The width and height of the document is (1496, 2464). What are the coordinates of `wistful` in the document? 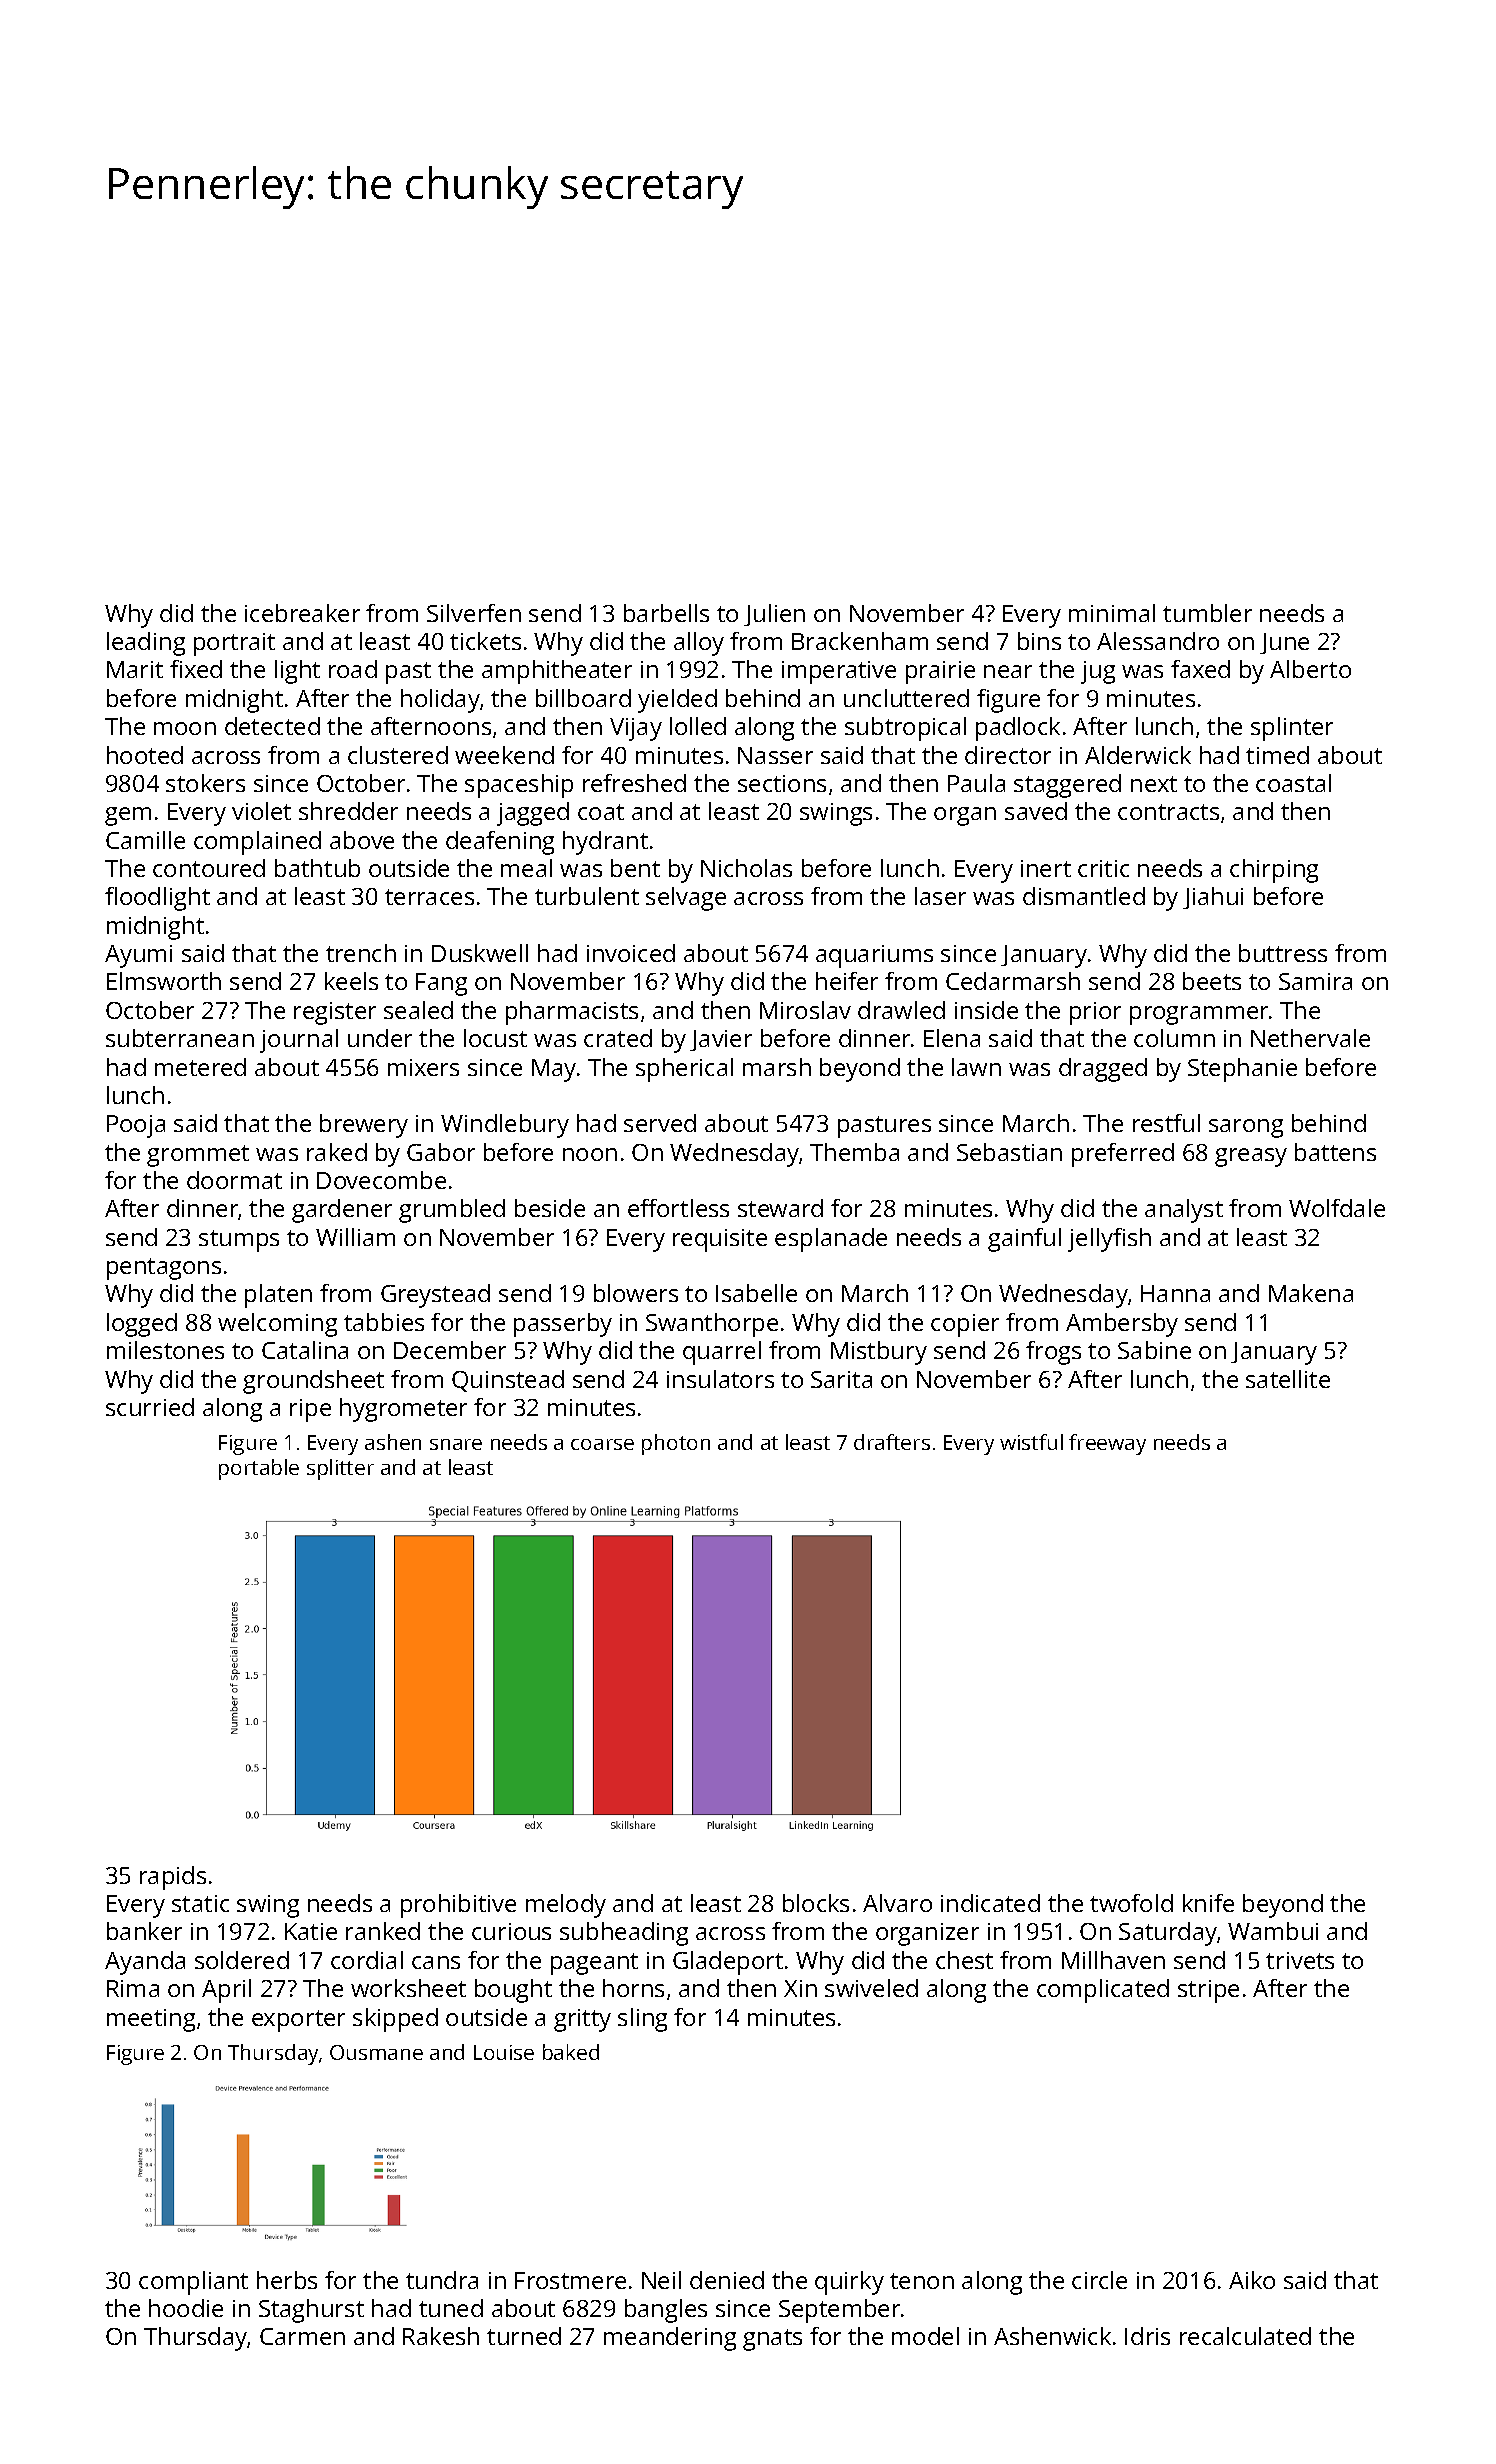 It's located at (1031, 1442).
